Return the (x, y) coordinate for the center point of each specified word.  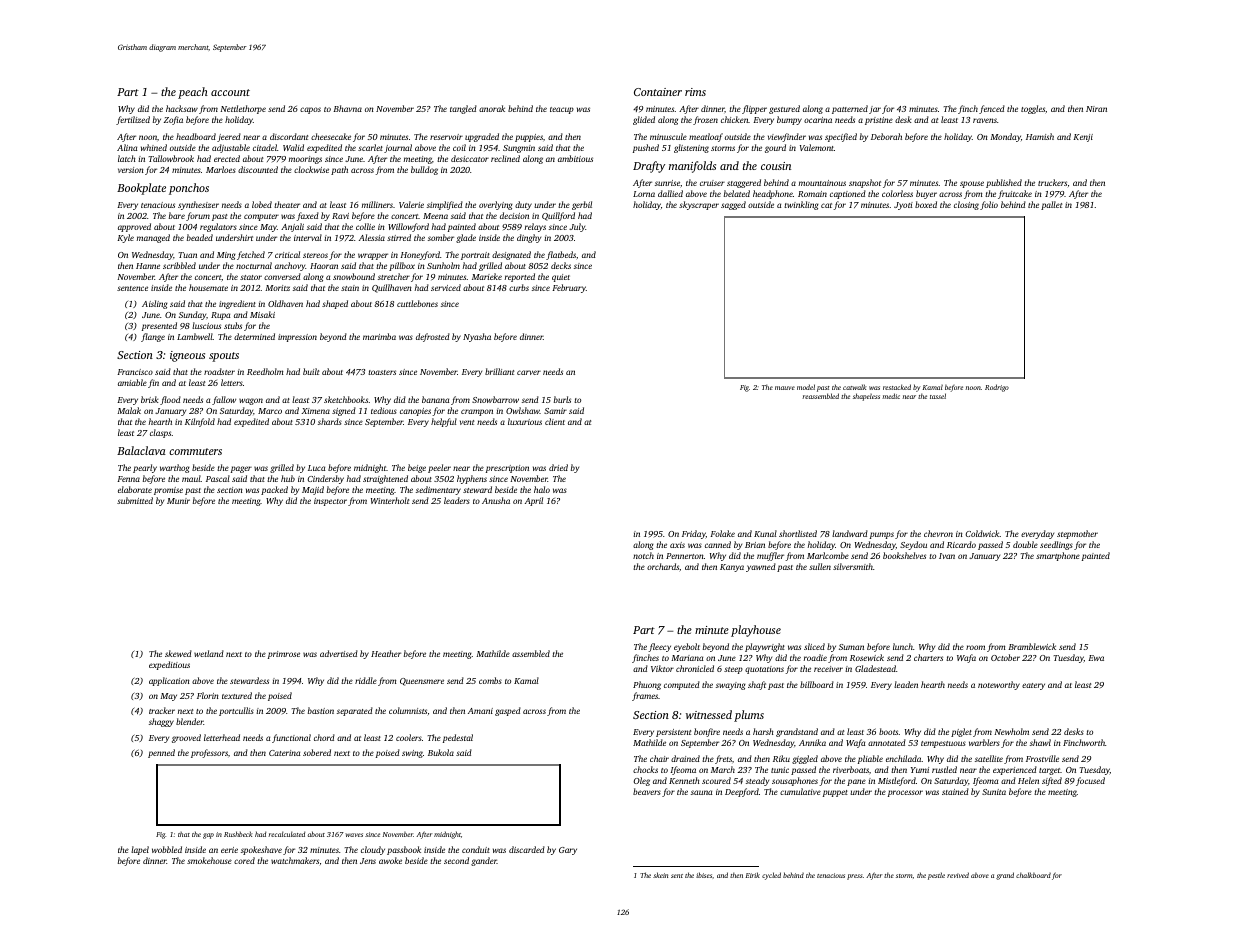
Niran (1096, 109)
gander (484, 861)
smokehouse (209, 860)
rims (695, 92)
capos (310, 110)
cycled (771, 876)
